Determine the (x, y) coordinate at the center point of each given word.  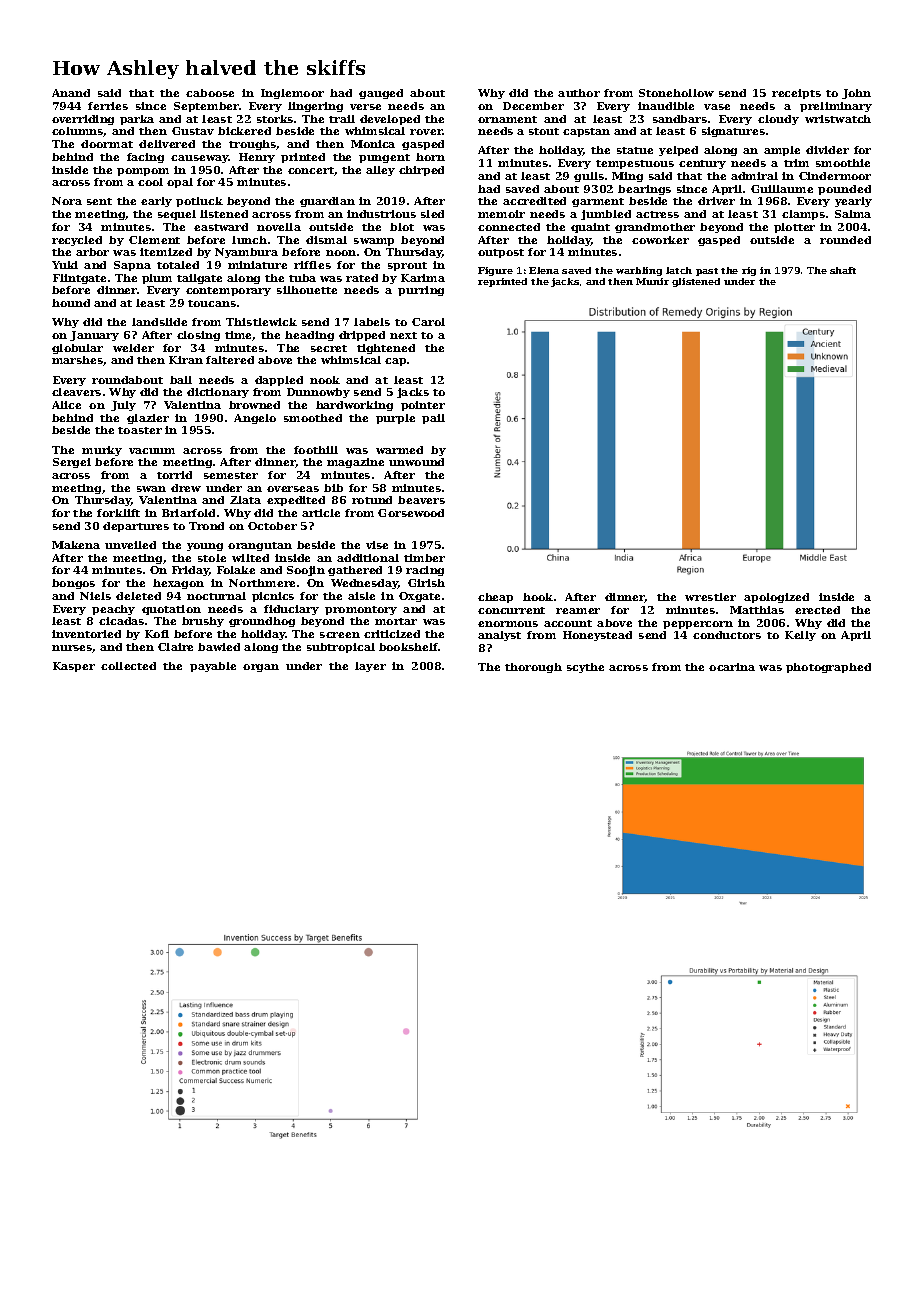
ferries (108, 106)
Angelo (255, 419)
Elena (544, 270)
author (579, 93)
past (707, 272)
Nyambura (246, 253)
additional (368, 558)
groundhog (262, 622)
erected (817, 610)
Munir (652, 281)
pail (433, 419)
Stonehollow (676, 93)
